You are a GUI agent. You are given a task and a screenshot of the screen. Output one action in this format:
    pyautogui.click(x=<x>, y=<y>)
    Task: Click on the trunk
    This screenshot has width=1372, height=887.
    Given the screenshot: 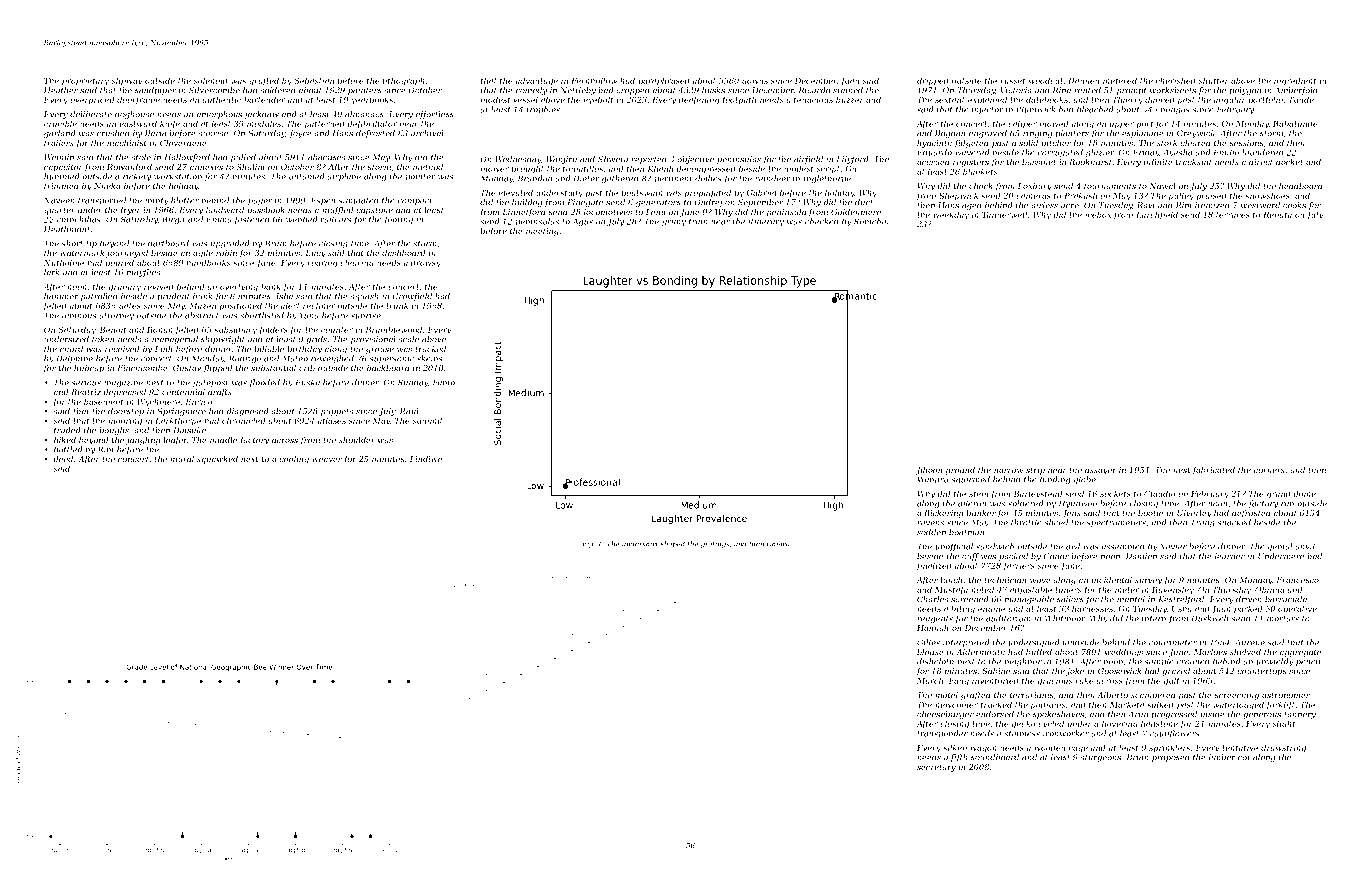 What is the action you would take?
    pyautogui.click(x=397, y=305)
